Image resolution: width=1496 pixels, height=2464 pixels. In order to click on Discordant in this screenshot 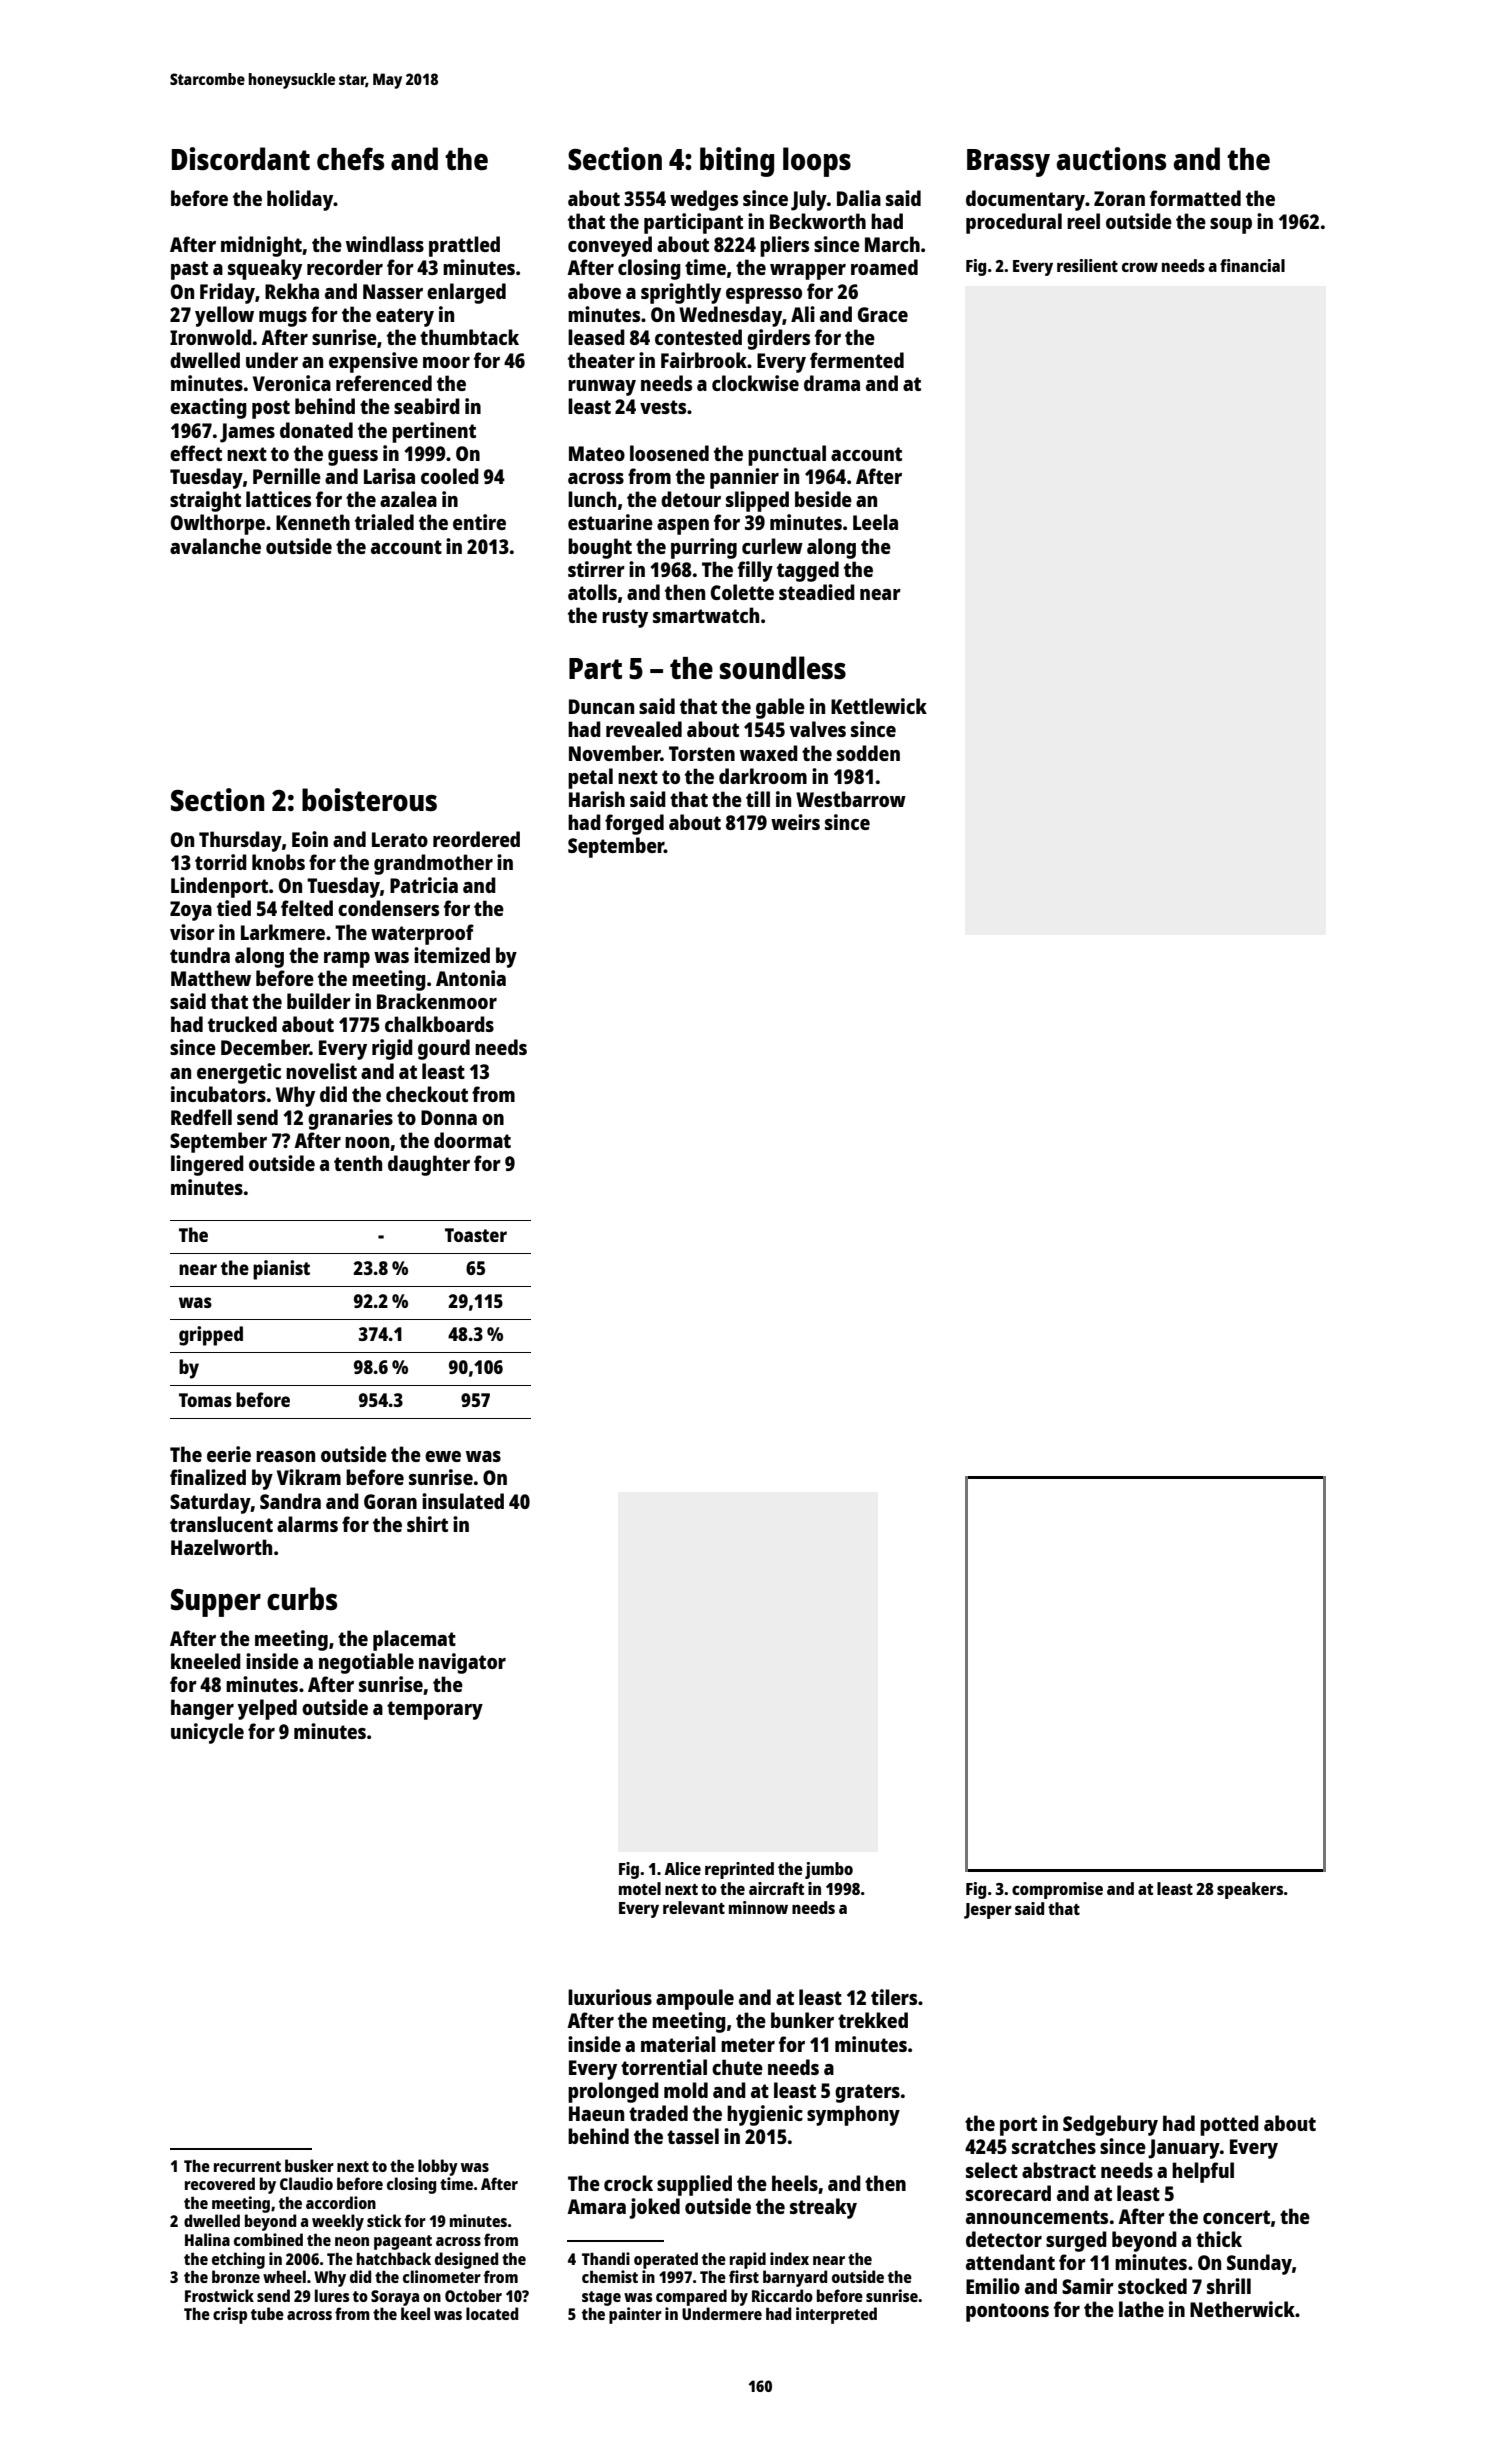, I will do `click(241, 159)`.
